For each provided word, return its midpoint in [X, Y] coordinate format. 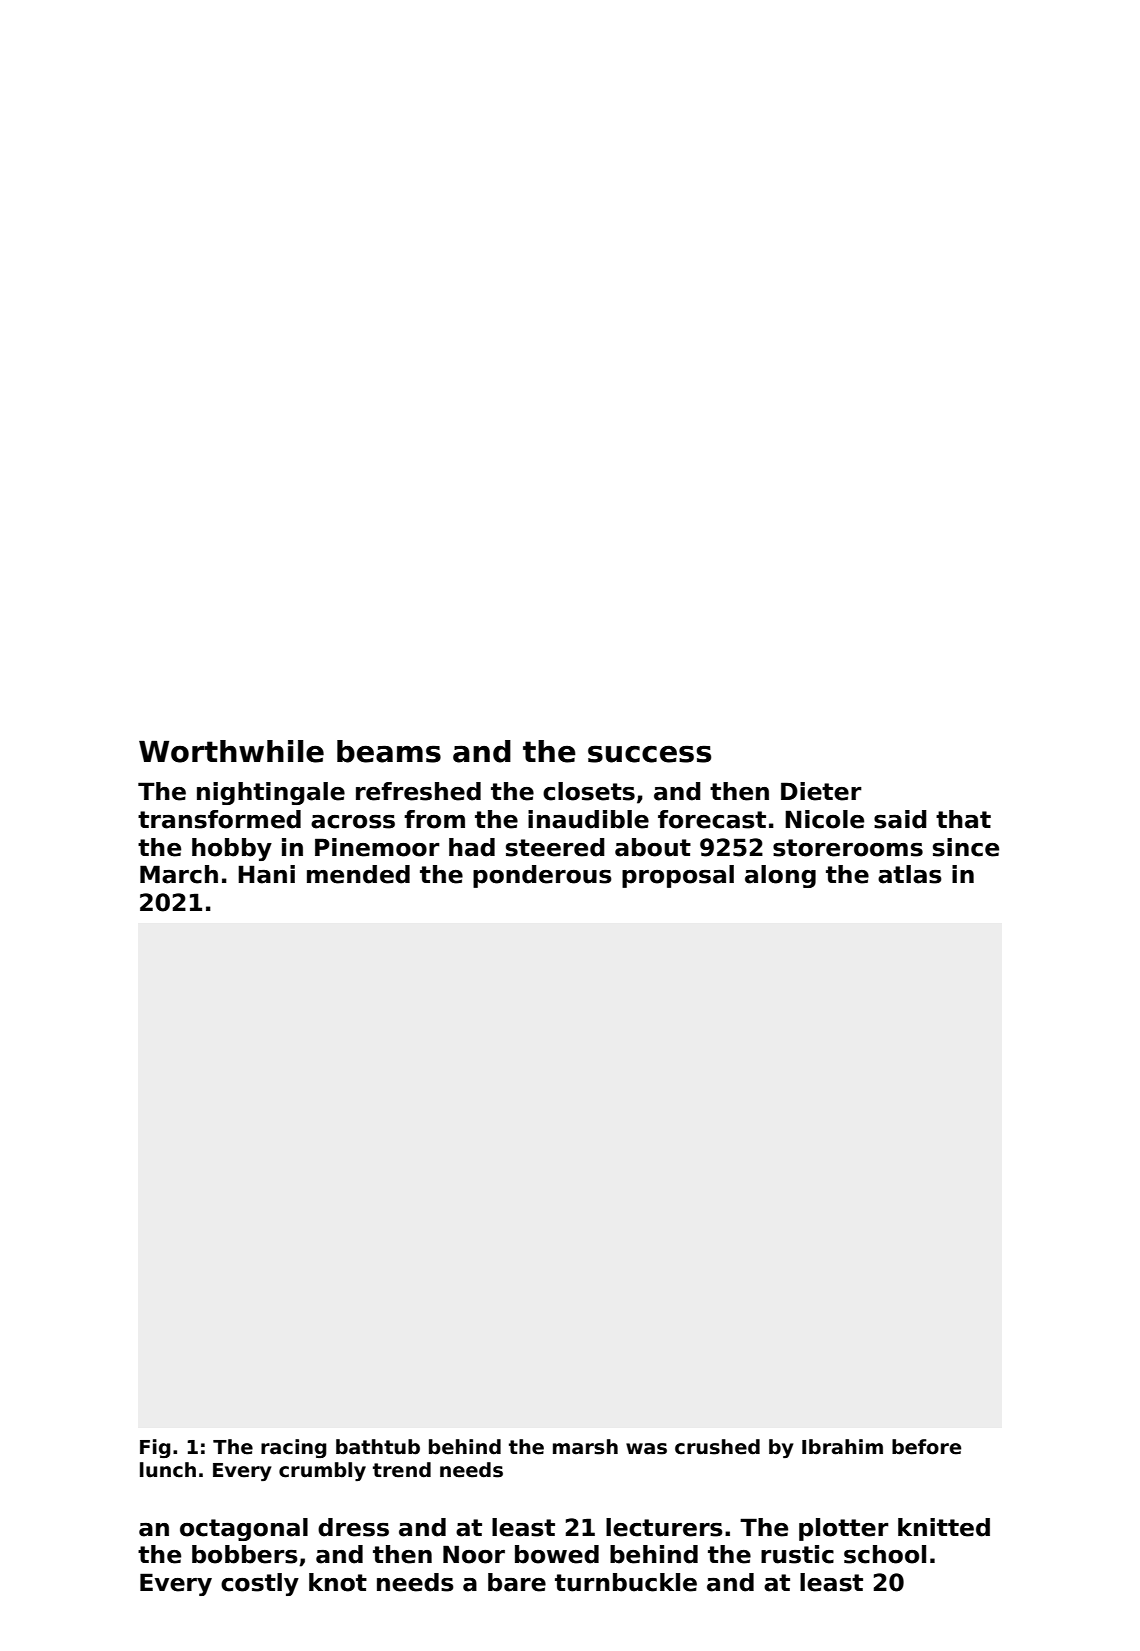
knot [338, 1582]
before [926, 1447]
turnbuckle [626, 1582]
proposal [678, 876]
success [649, 754]
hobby [232, 849]
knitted [944, 1527]
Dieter [821, 791]
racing [294, 1448]
